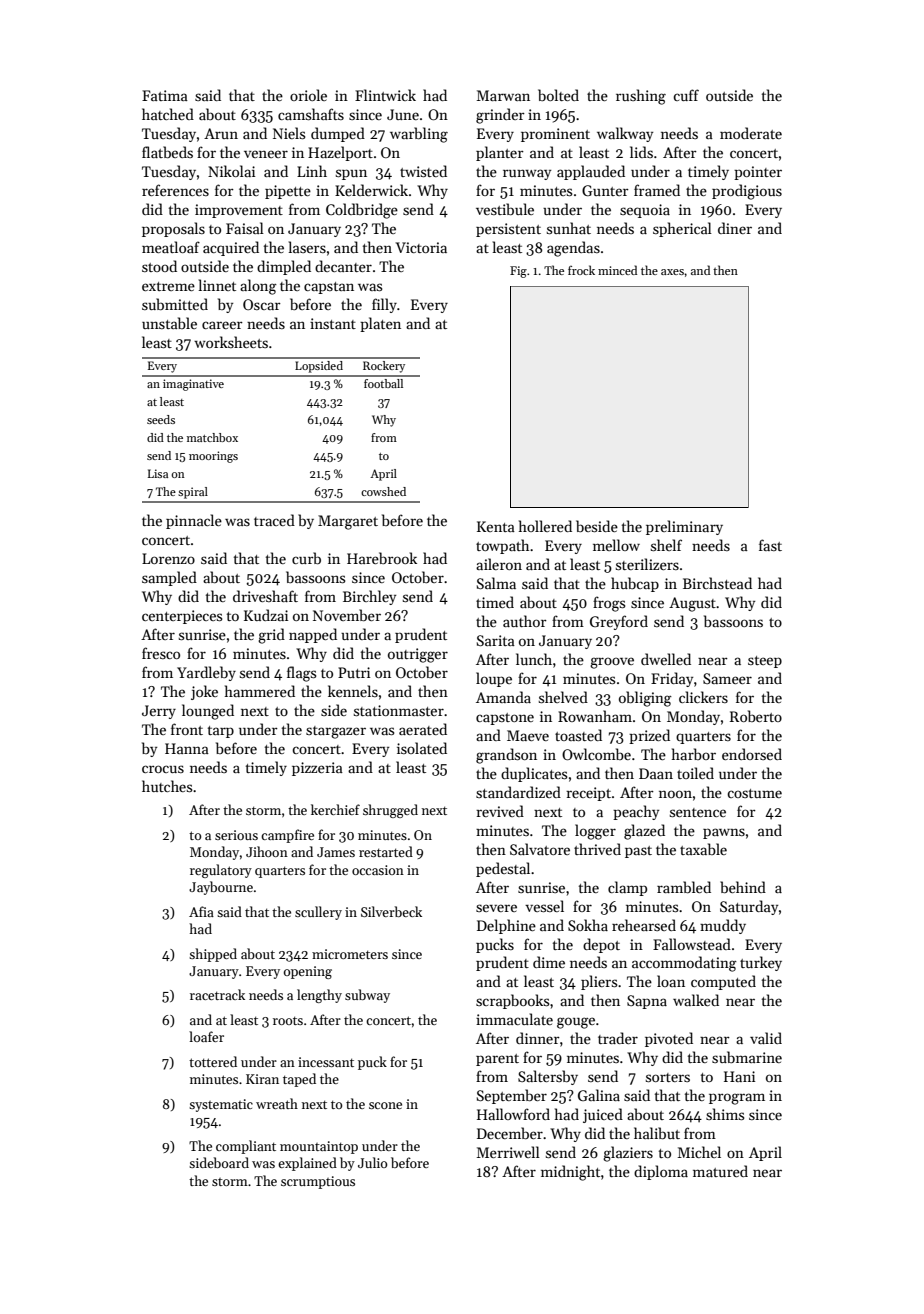  Describe the element at coordinates (201, 911) in the screenshot. I see `Afia` at that location.
